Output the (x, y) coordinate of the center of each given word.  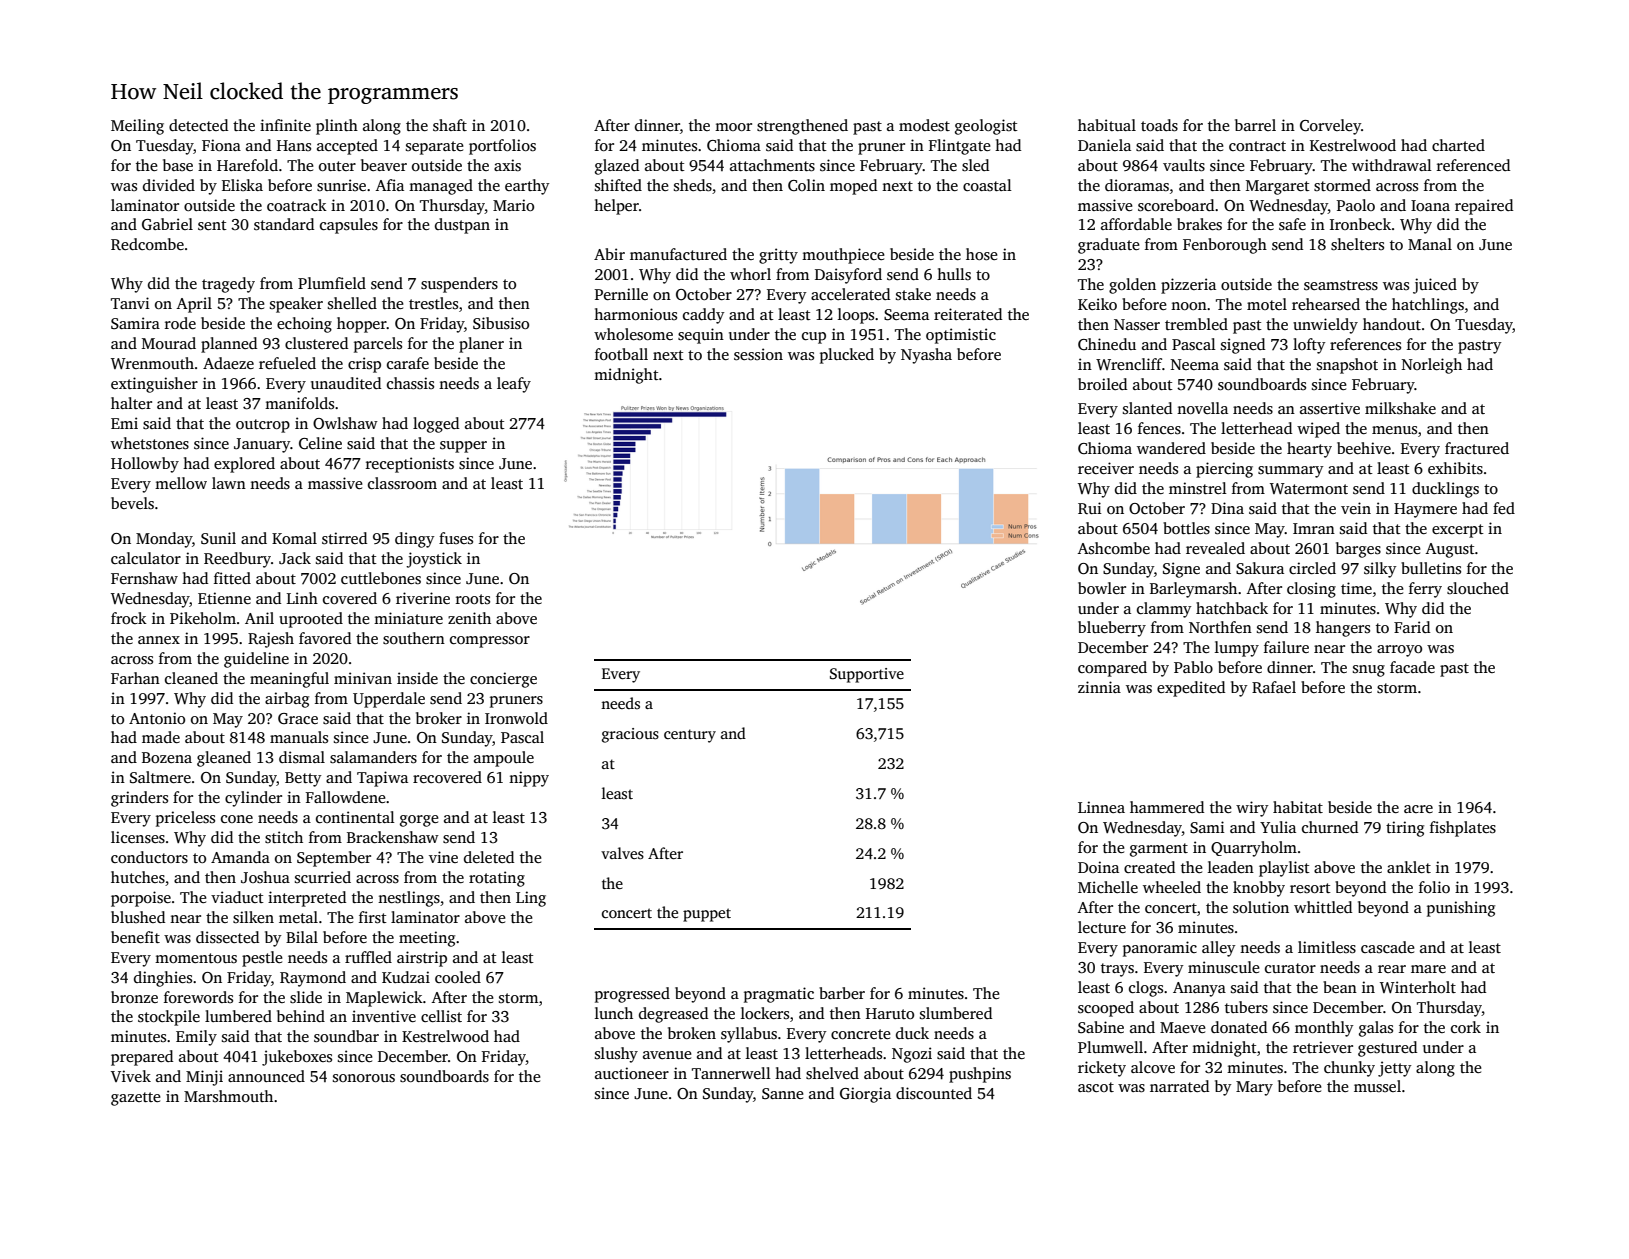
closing (1311, 590)
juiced (1435, 286)
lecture (1102, 927)
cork (1466, 1027)
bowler (1102, 588)
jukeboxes (297, 1058)
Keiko (1097, 304)
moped (853, 187)
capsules (349, 226)
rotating (497, 879)
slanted (1147, 408)
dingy (414, 540)
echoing (304, 325)
